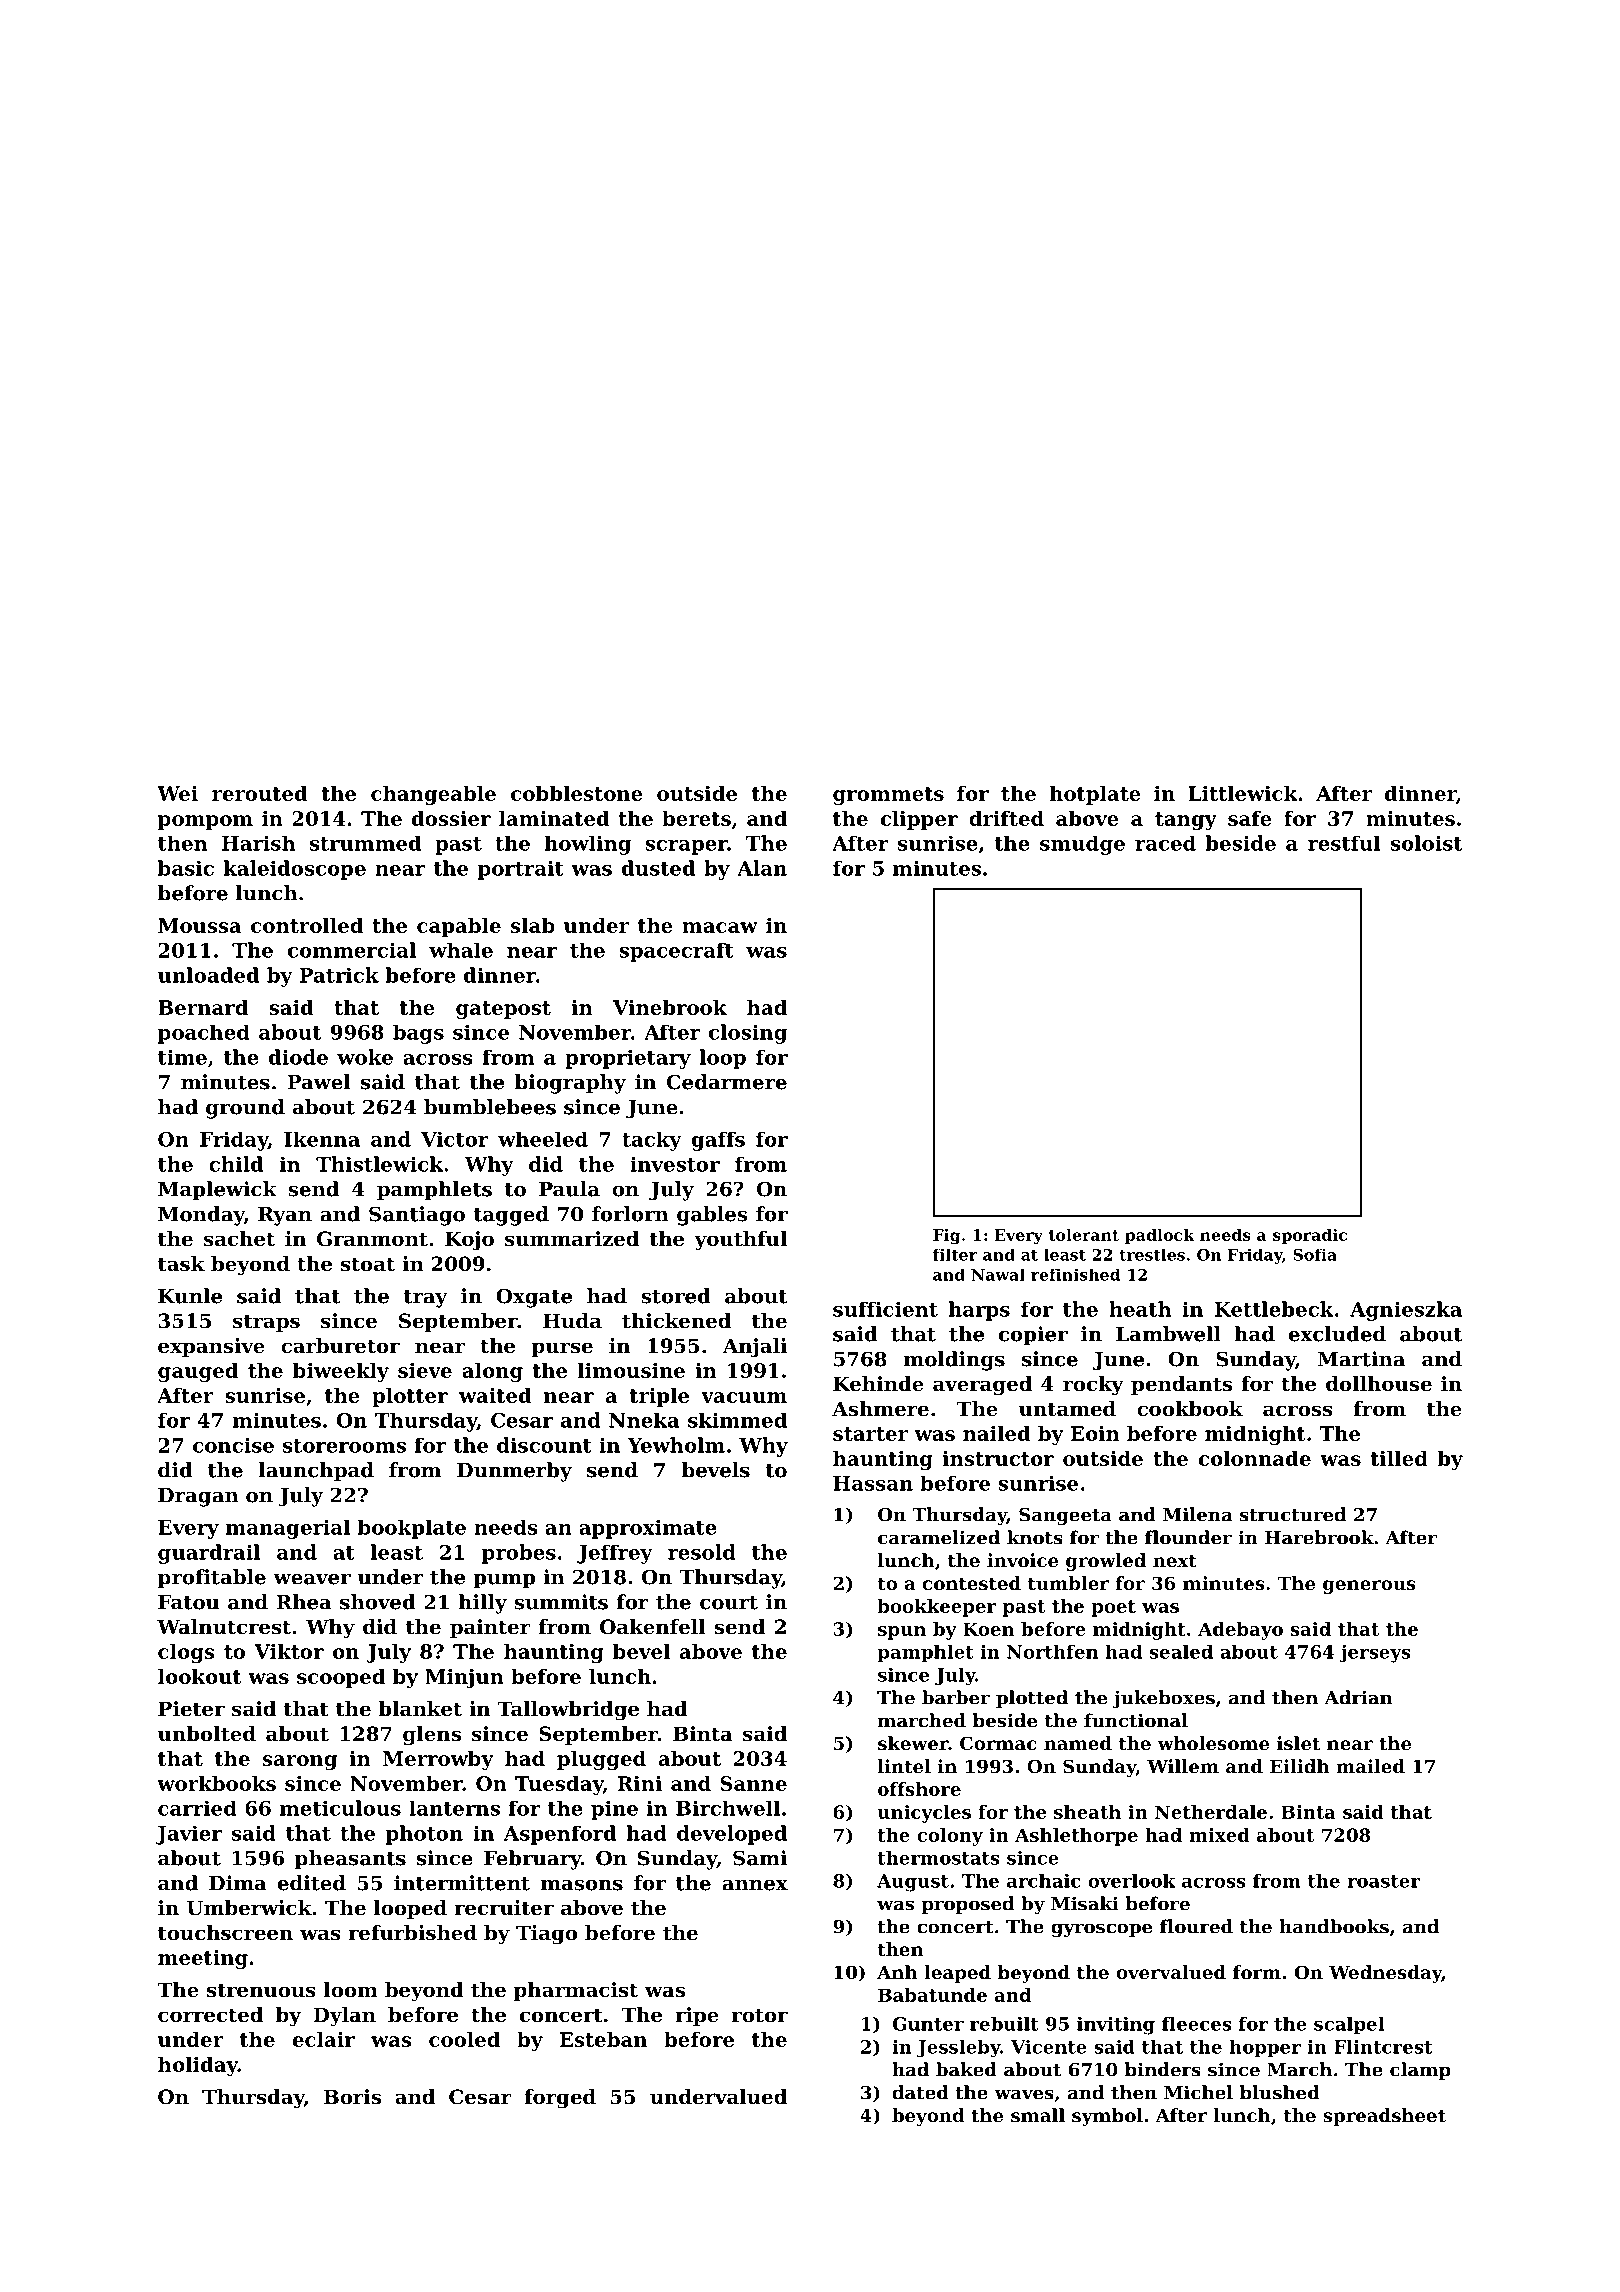 This screenshot has width=1620, height=2292. Describe the element at coordinates (177, 793) in the screenshot. I see `Wei` at that location.
